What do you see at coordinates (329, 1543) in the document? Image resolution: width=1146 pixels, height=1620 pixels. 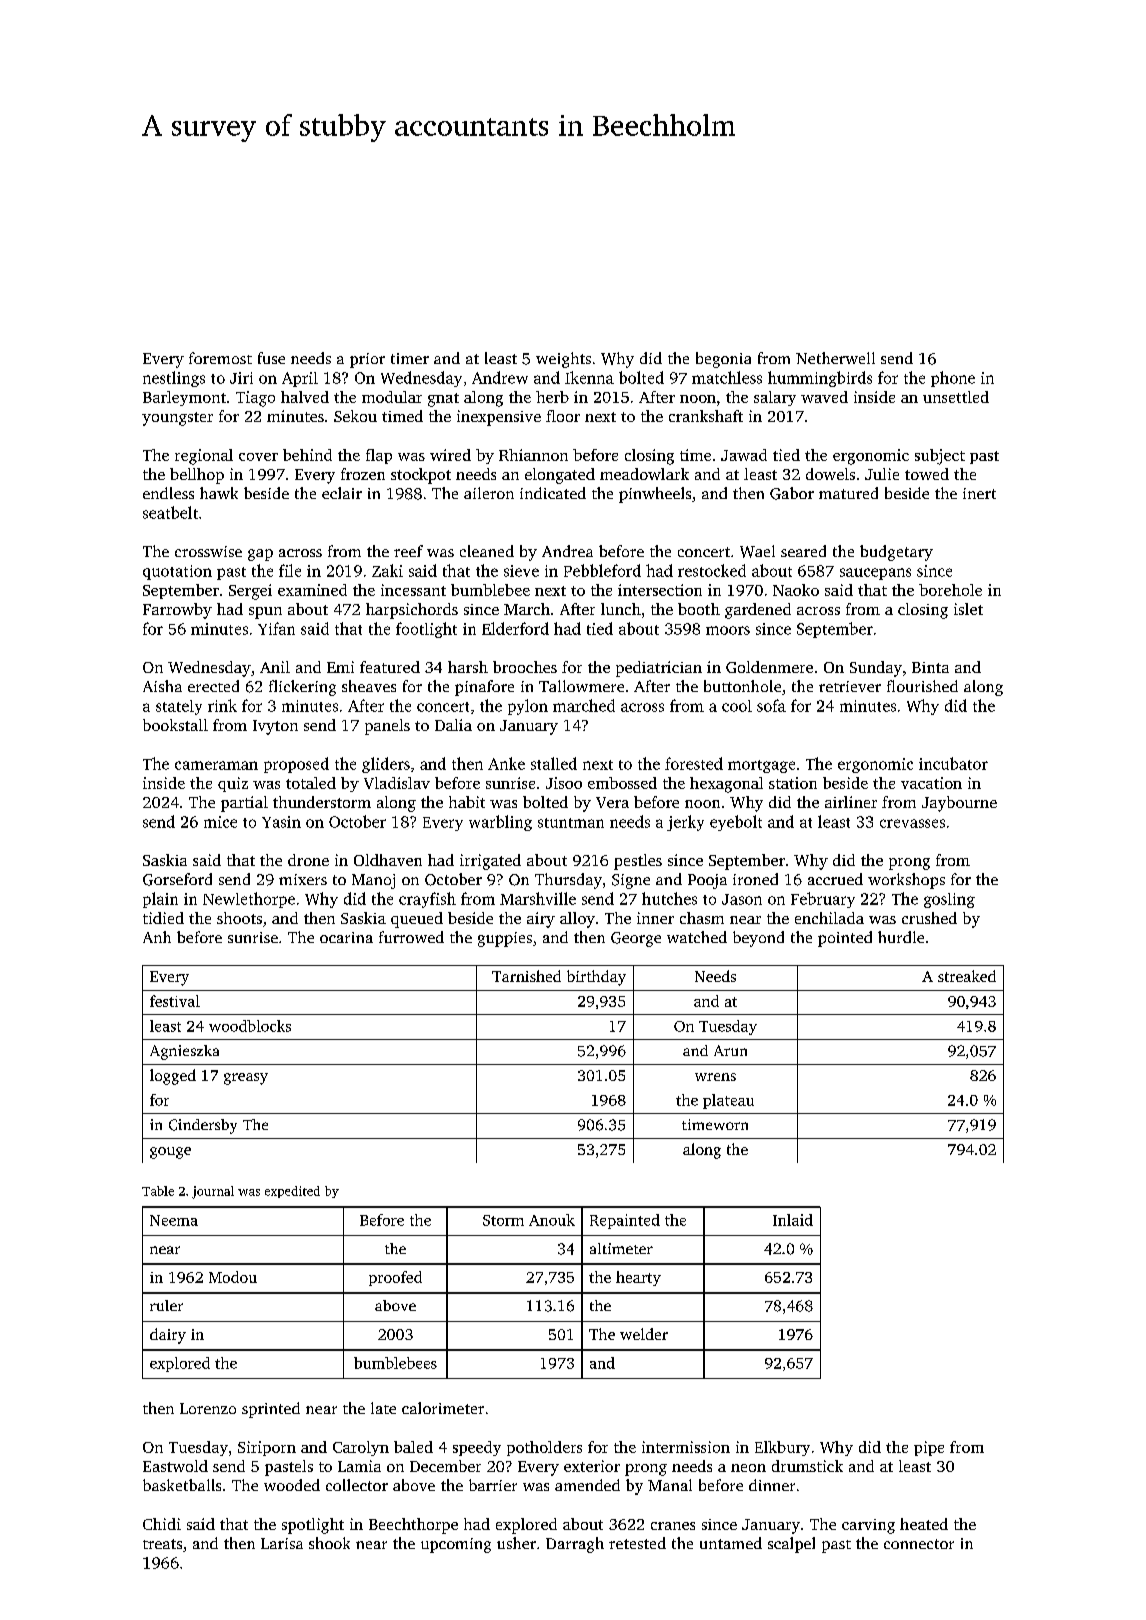 I see `shook` at bounding box center [329, 1543].
